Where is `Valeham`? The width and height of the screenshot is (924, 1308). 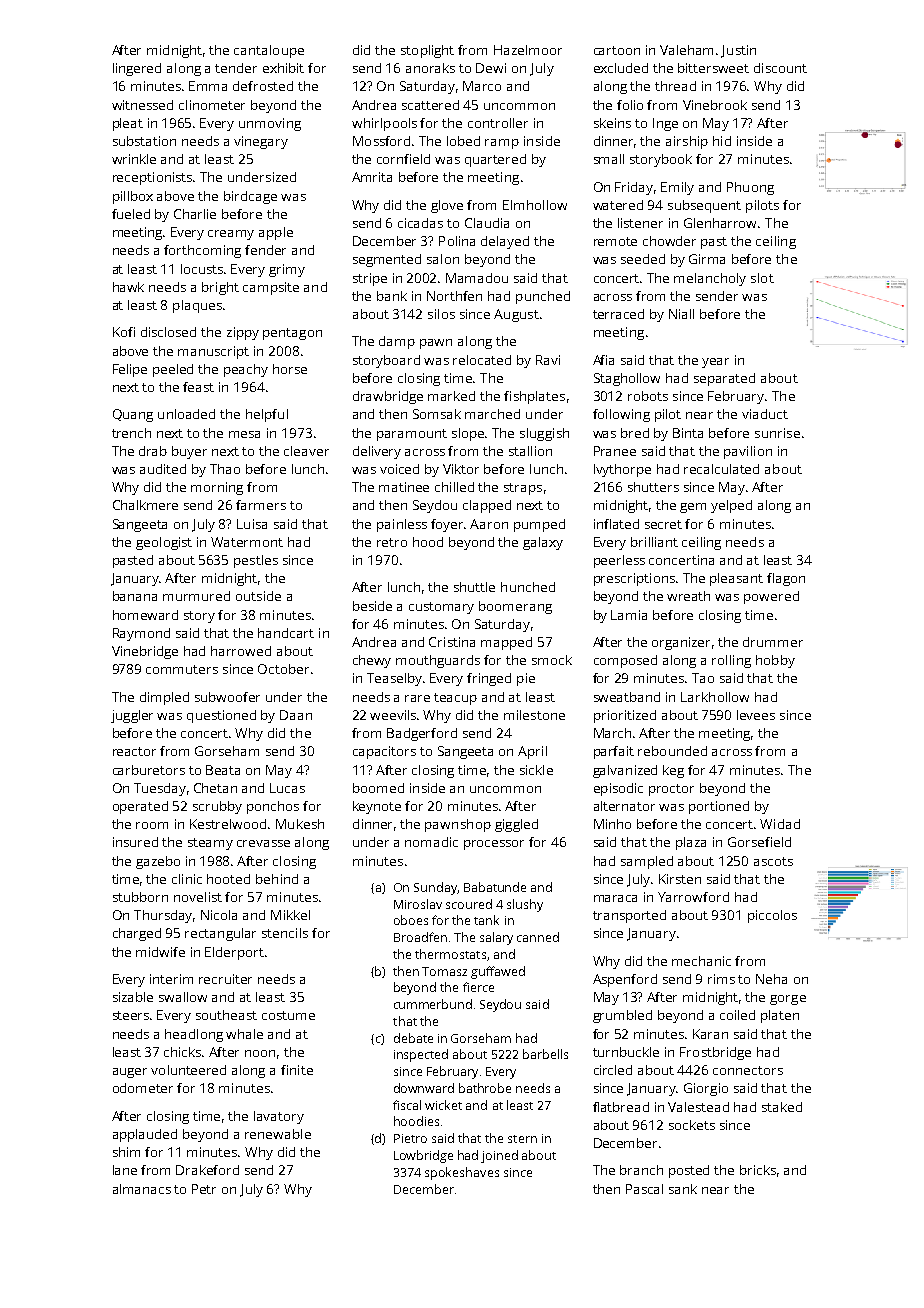
Valeham is located at coordinates (686, 50).
